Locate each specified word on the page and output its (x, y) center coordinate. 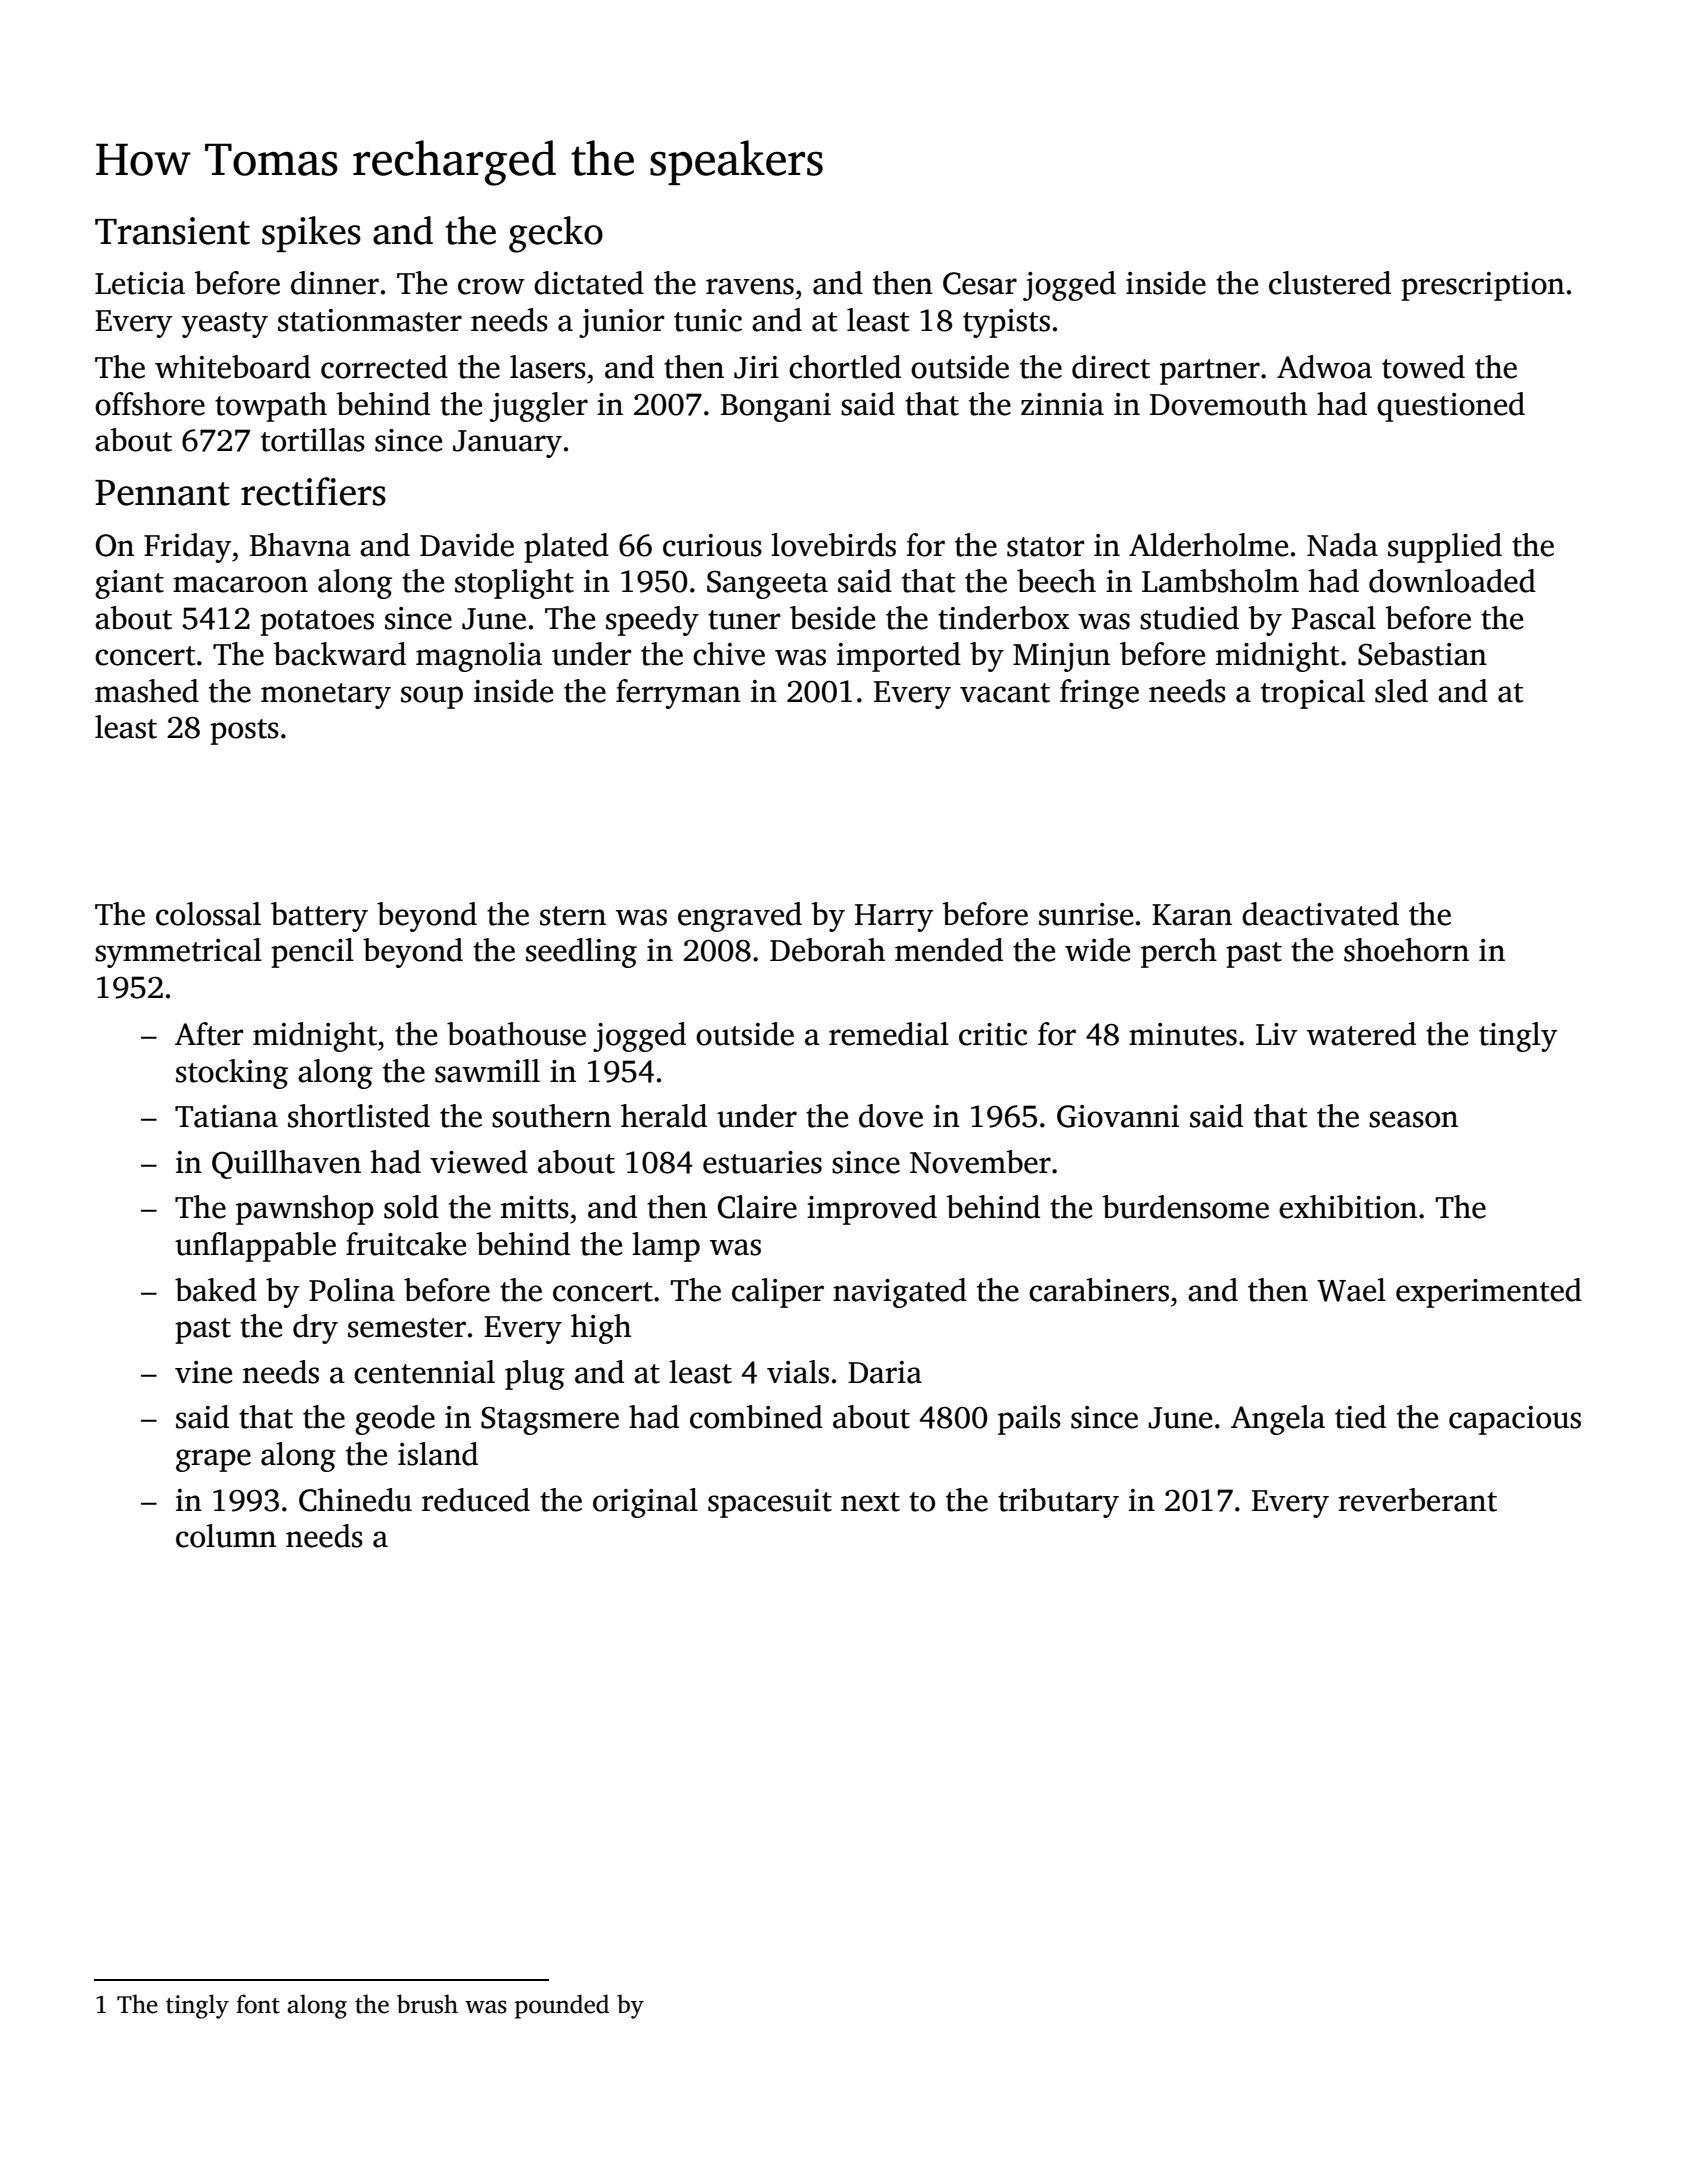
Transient (172, 231)
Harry (894, 918)
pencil (312, 953)
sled (1401, 691)
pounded (562, 2006)
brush (427, 2004)
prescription (1483, 286)
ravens (750, 286)
